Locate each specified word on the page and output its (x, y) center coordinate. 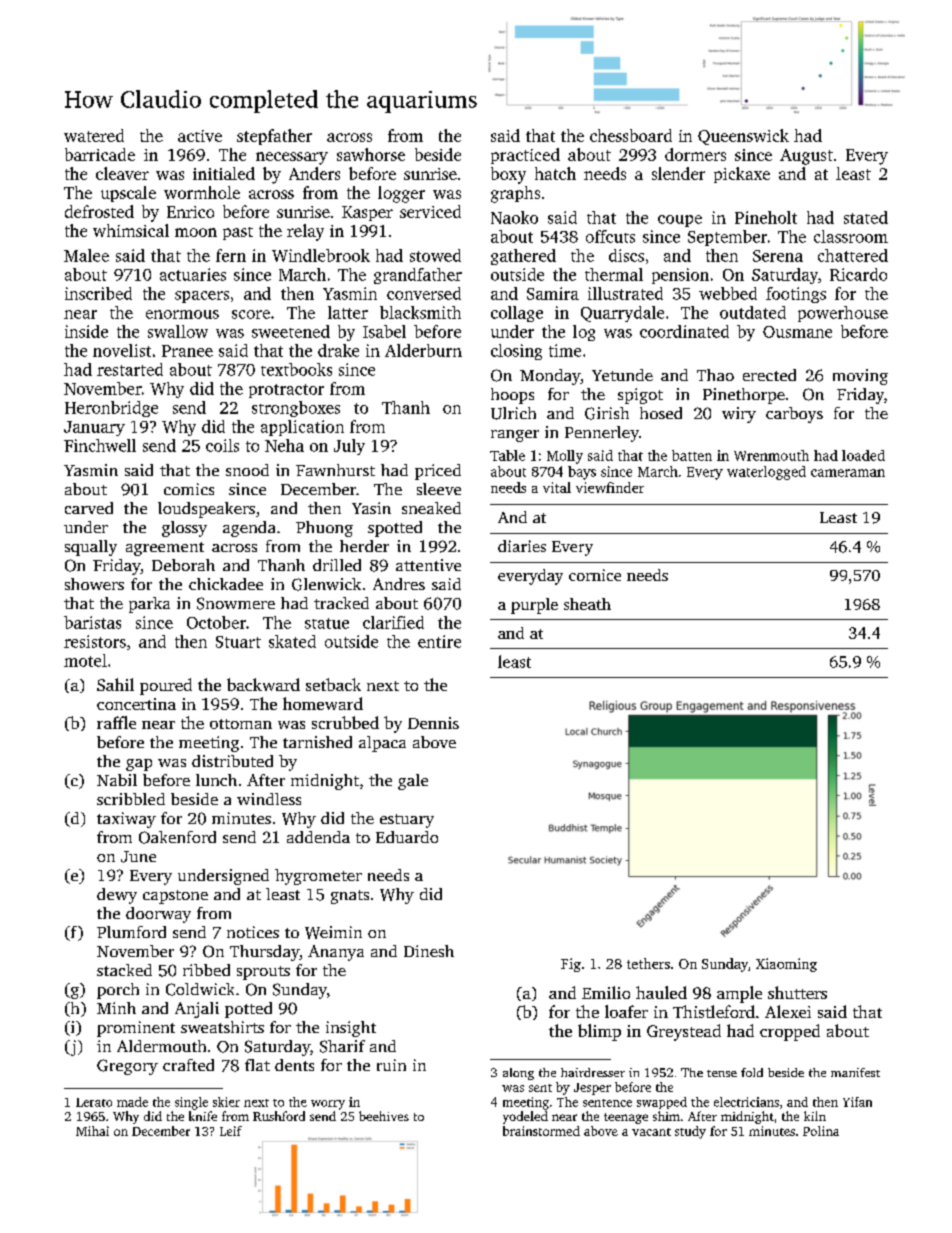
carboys (794, 415)
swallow (178, 331)
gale (413, 782)
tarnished (317, 742)
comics (189, 489)
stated (866, 217)
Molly (565, 457)
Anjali (197, 1010)
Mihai (92, 1131)
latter (348, 312)
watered (94, 135)
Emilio (606, 992)
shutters (797, 992)
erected (769, 375)
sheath (587, 604)
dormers (695, 154)
